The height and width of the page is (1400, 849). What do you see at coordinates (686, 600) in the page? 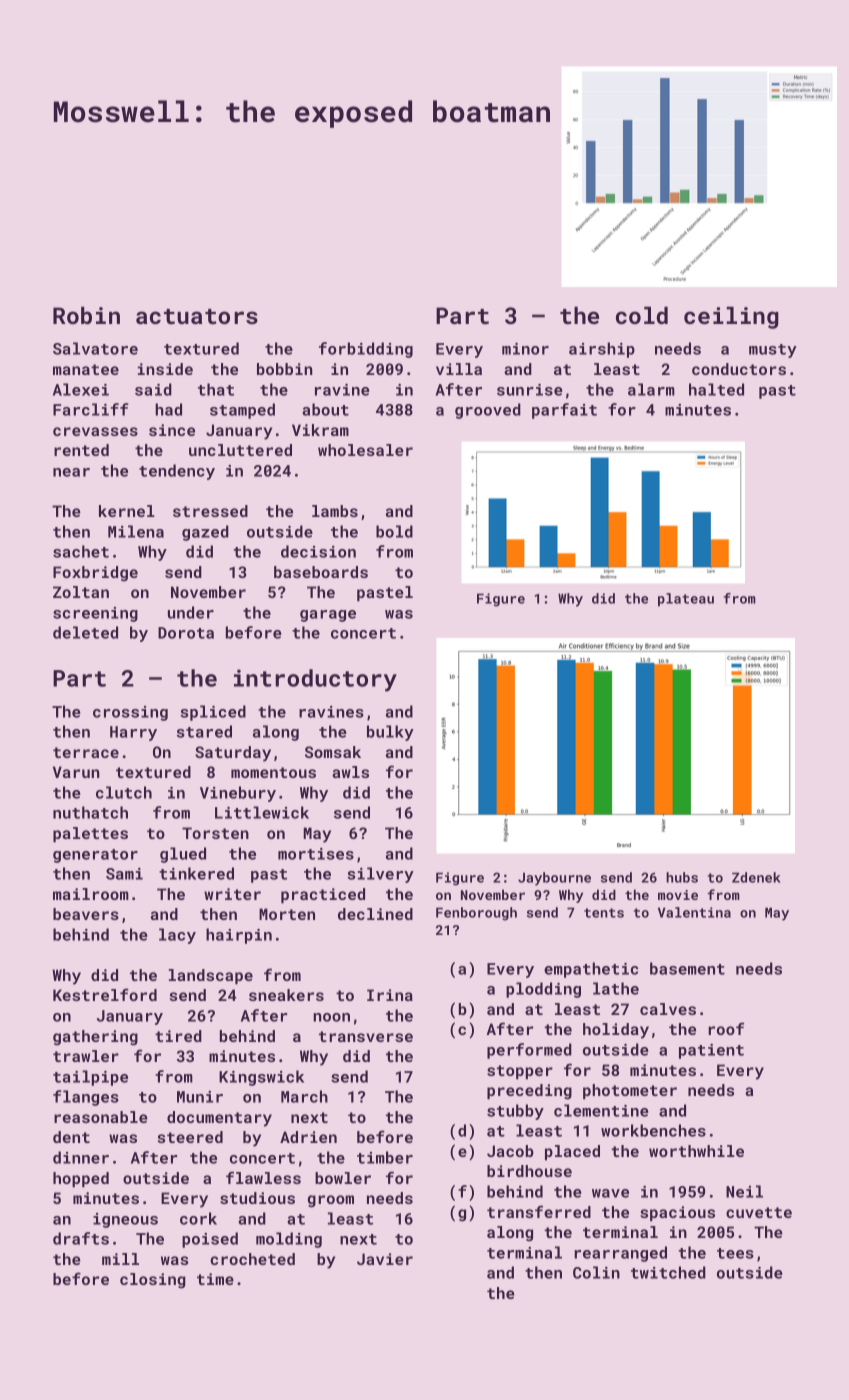
I see `plateau` at bounding box center [686, 600].
